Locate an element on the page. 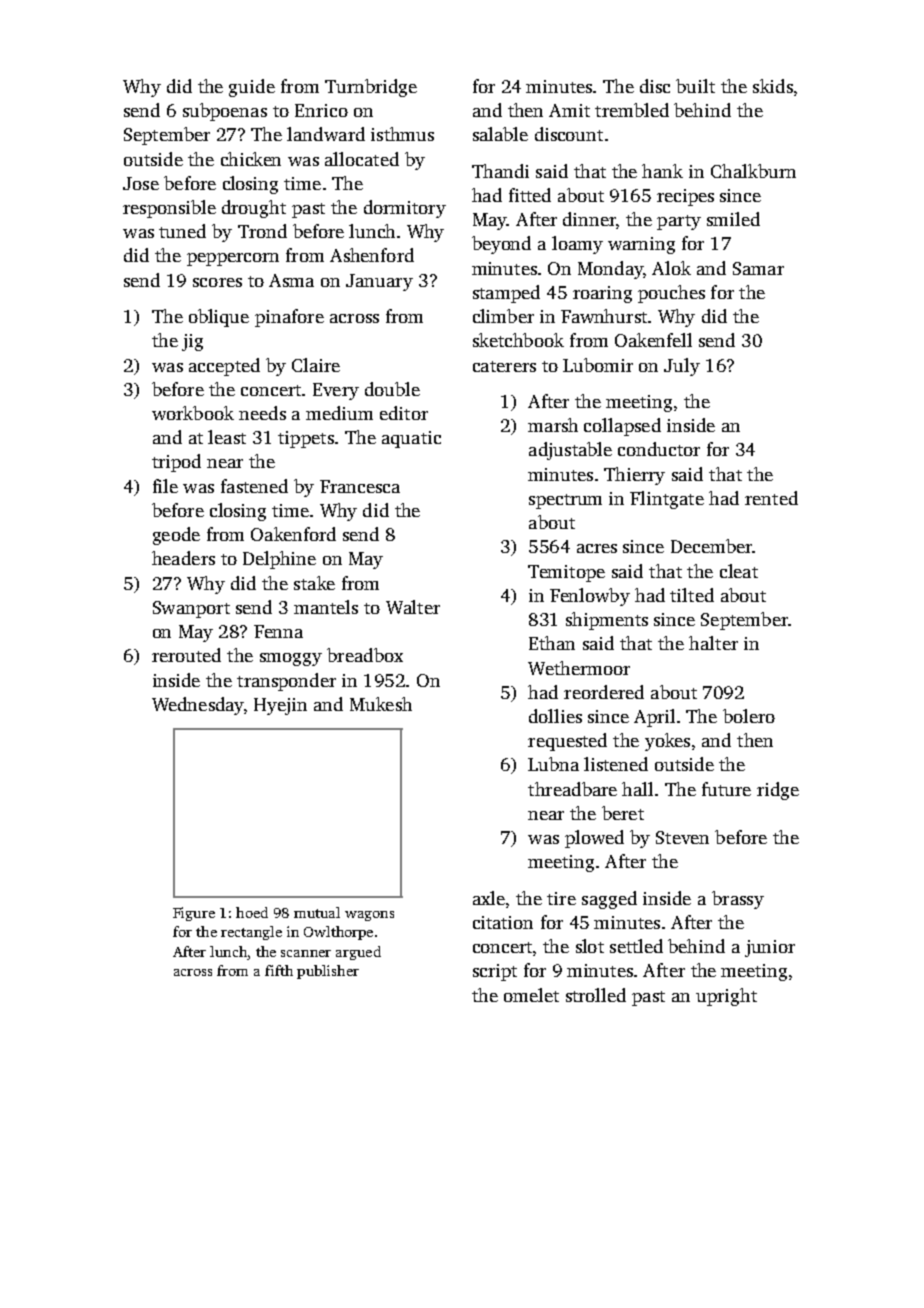  sagged is located at coordinates (609, 900).
